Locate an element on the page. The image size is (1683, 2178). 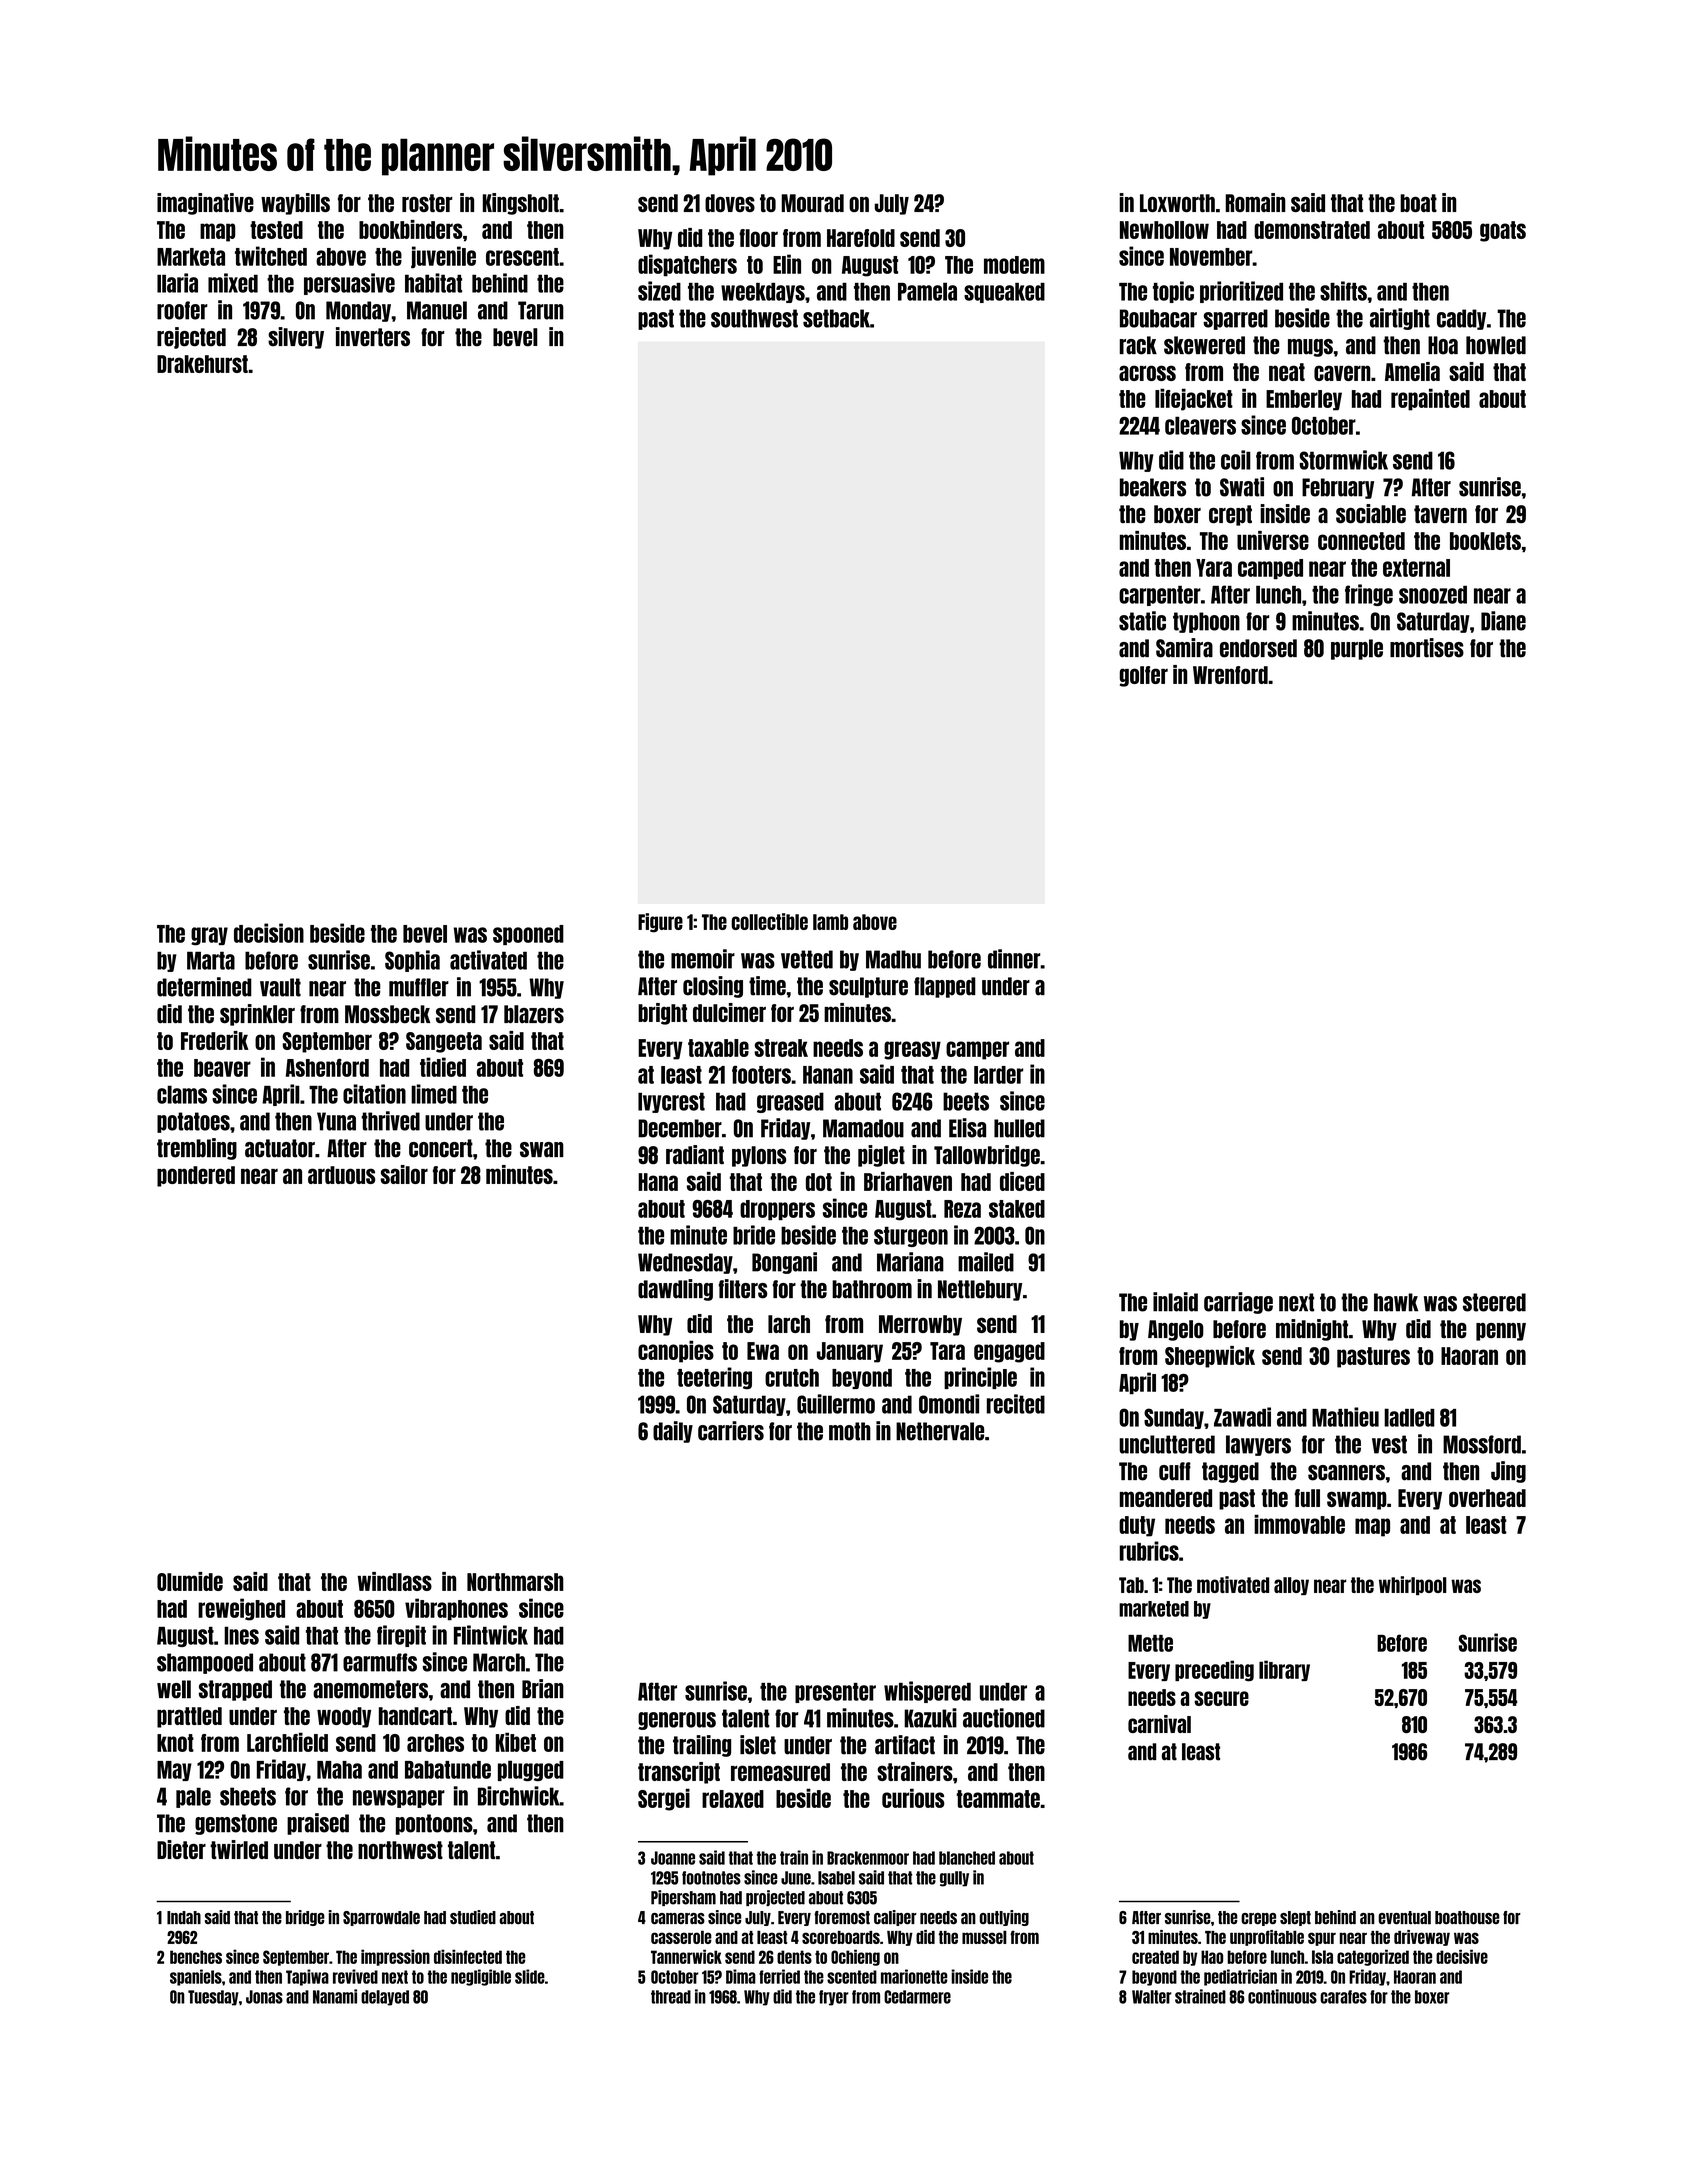
imaginative is located at coordinates (205, 204).
